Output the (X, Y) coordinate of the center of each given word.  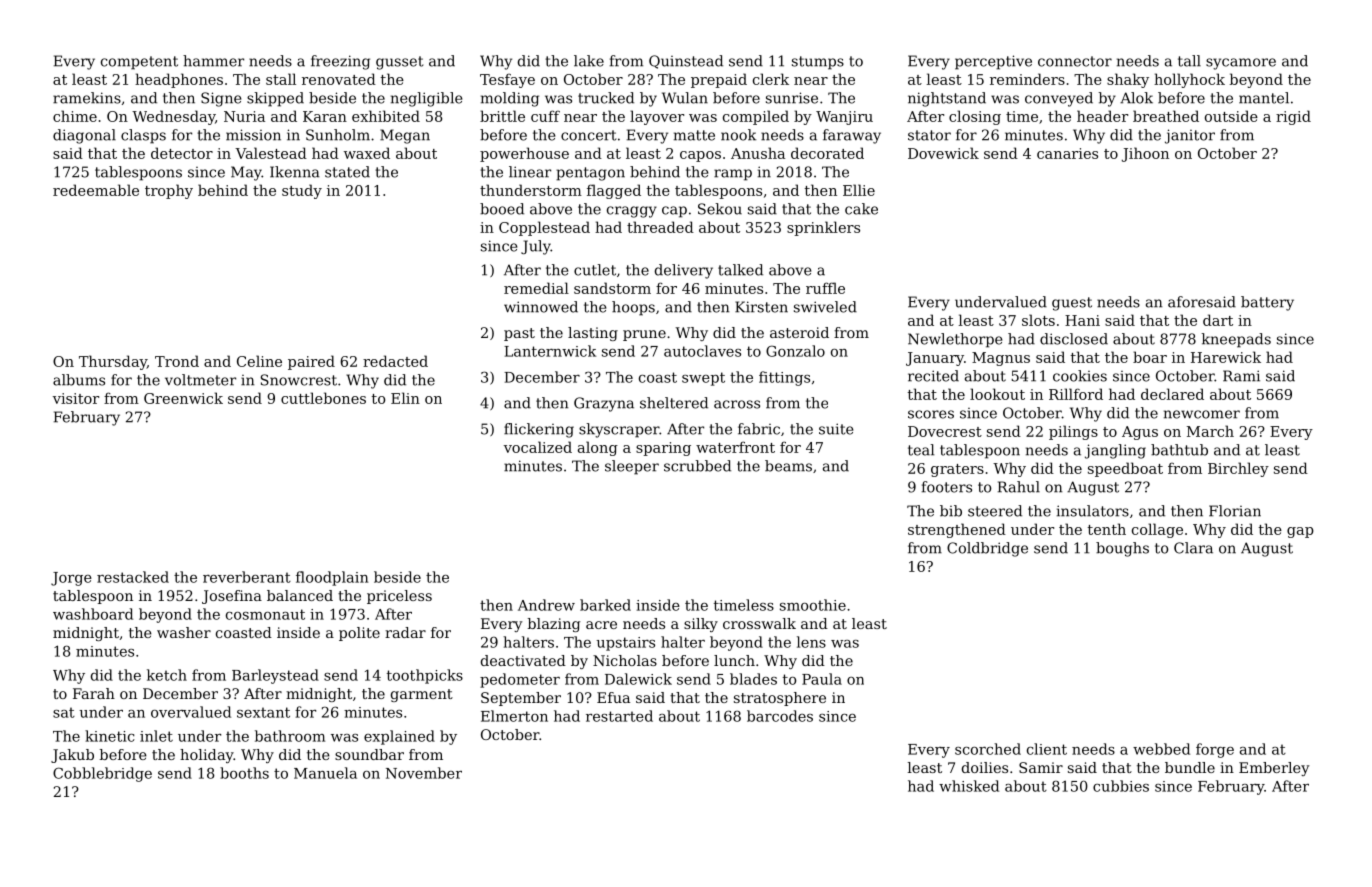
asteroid (799, 332)
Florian (1235, 511)
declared (1172, 394)
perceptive (993, 62)
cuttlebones (323, 398)
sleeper (632, 467)
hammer (213, 61)
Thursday (113, 362)
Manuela (325, 773)
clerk (771, 79)
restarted (619, 716)
